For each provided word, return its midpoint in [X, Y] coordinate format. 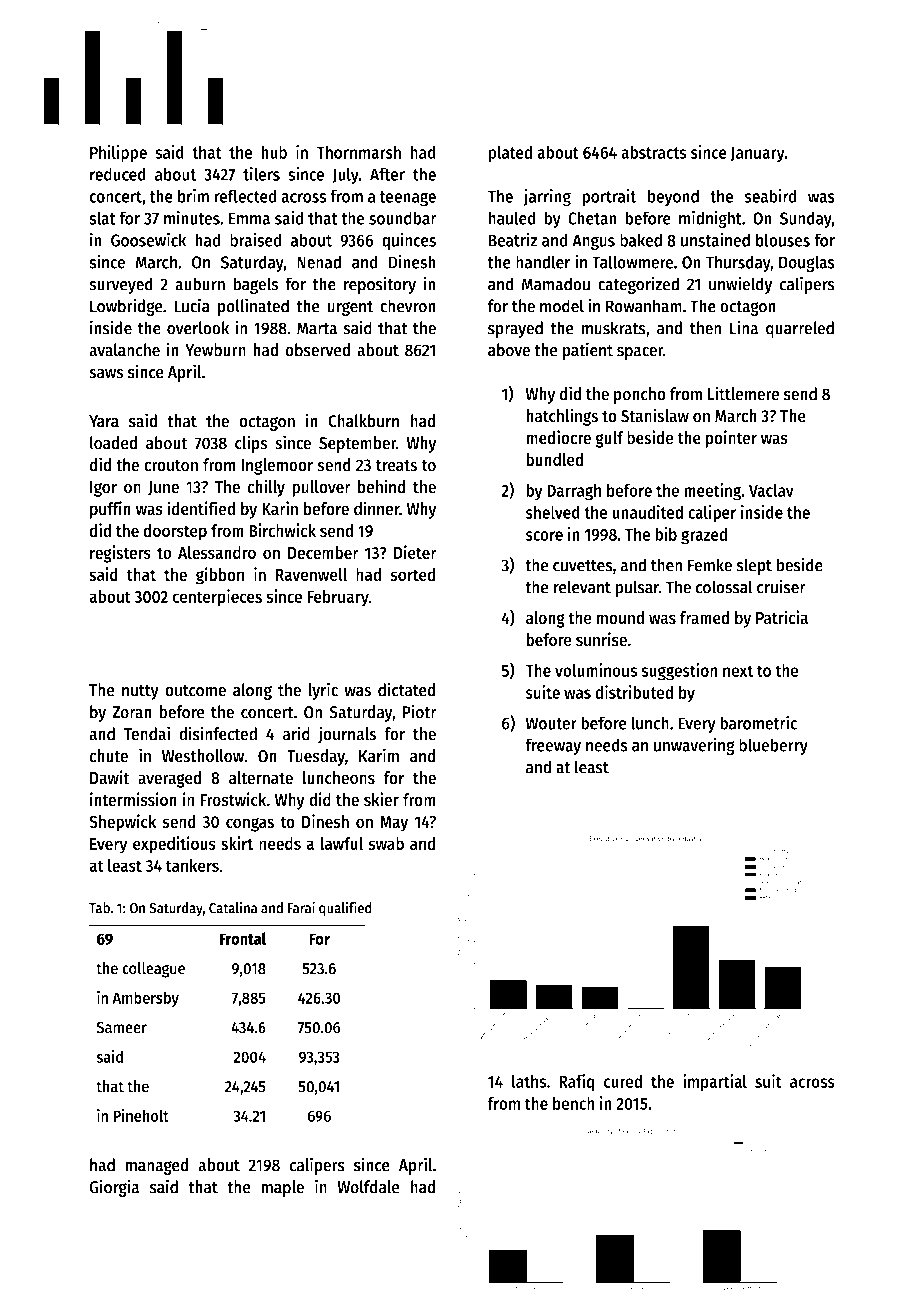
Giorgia [114, 1188]
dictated [407, 689]
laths [529, 1081]
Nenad [319, 262]
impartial [715, 1083]
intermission [133, 799]
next [738, 671]
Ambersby [145, 999]
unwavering [694, 746]
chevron [408, 306]
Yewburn [215, 350]
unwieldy [740, 285]
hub [274, 152]
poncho [640, 395]
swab [386, 843]
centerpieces [217, 598]
